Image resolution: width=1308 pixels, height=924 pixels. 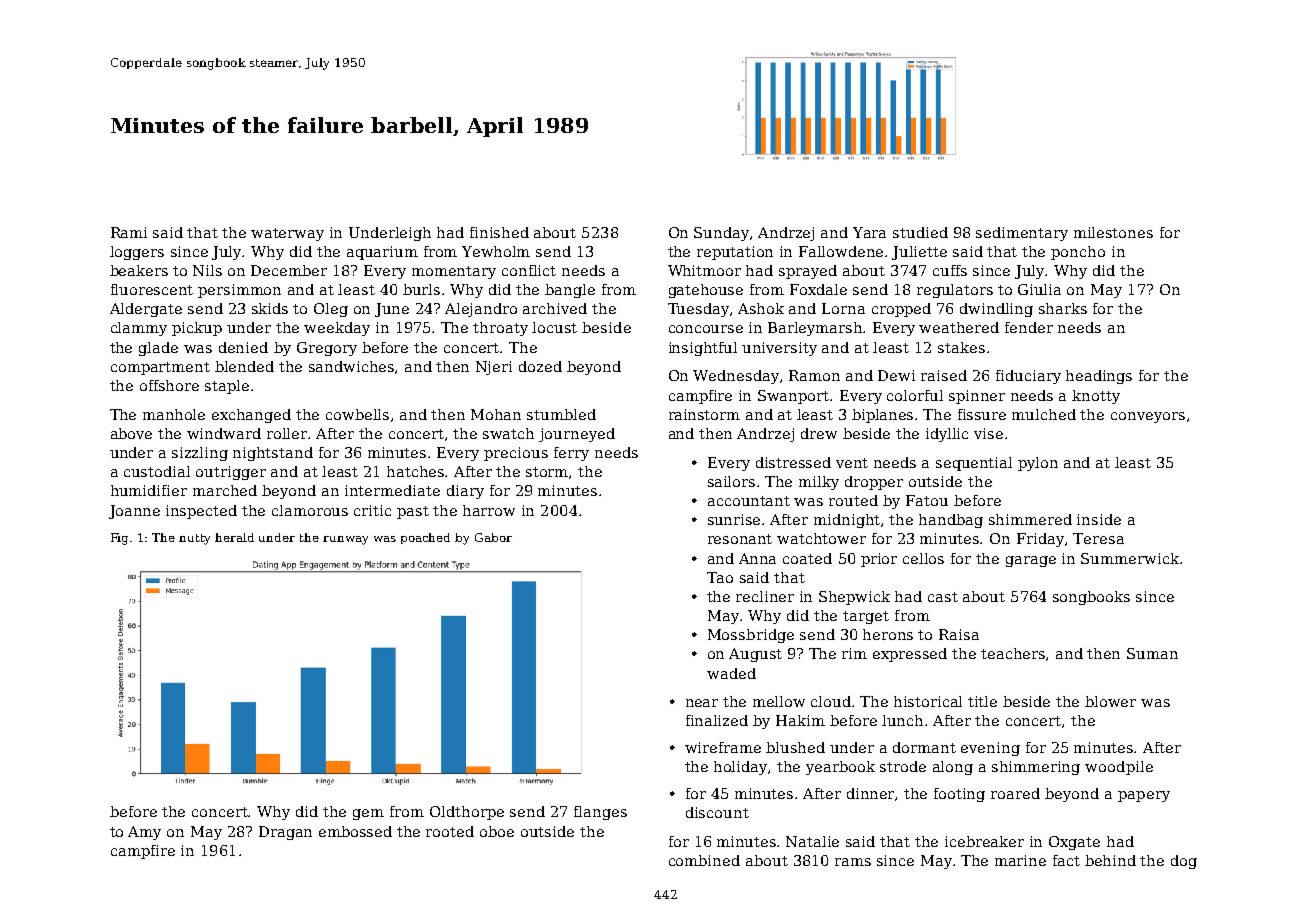 What do you see at coordinates (355, 831) in the screenshot?
I see `embossed` at bounding box center [355, 831].
